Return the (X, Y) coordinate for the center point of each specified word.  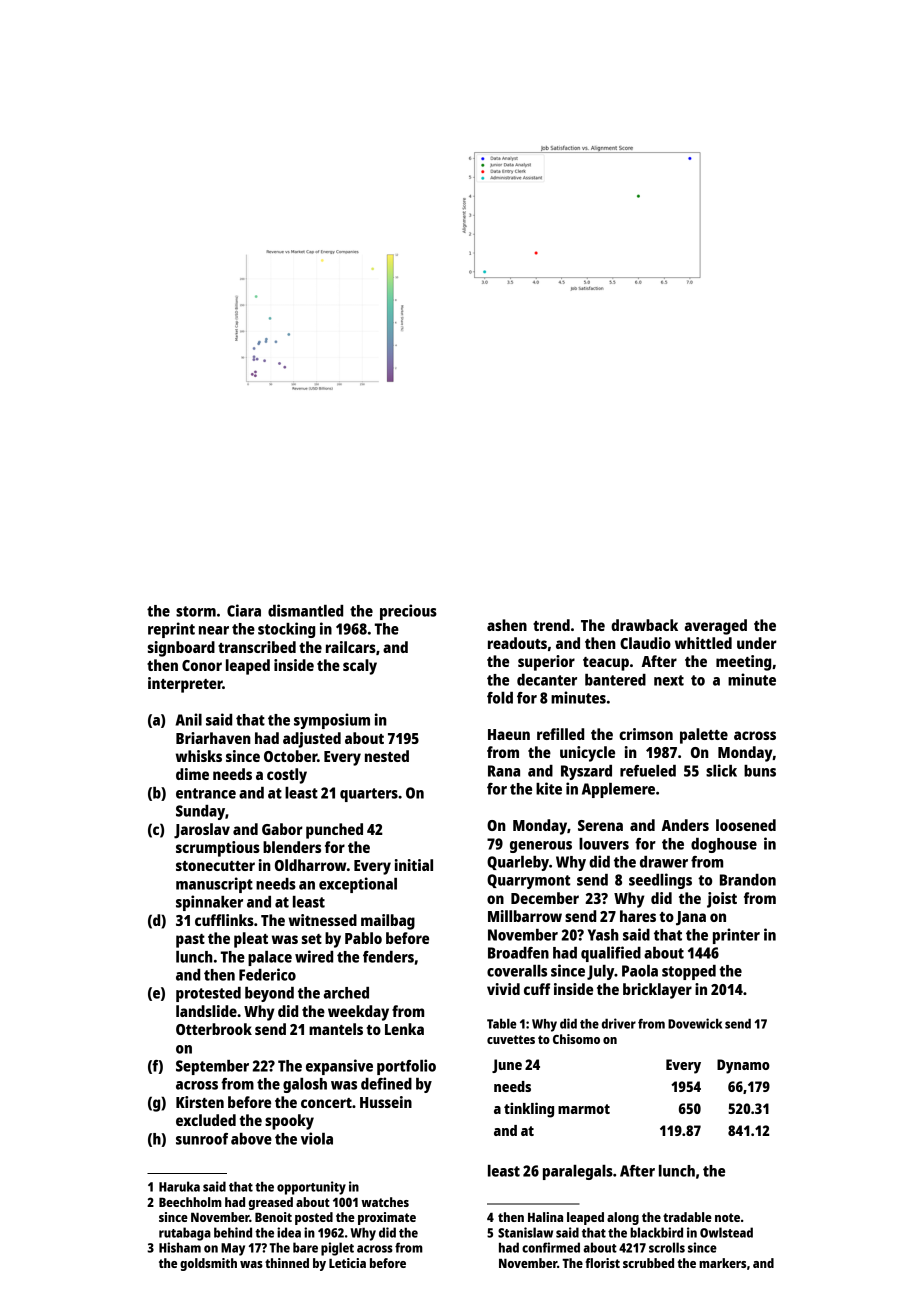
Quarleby (518, 863)
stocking (286, 630)
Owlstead (726, 1232)
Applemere (618, 790)
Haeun (509, 734)
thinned (287, 1263)
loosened (746, 825)
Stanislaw (525, 1232)
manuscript (214, 885)
